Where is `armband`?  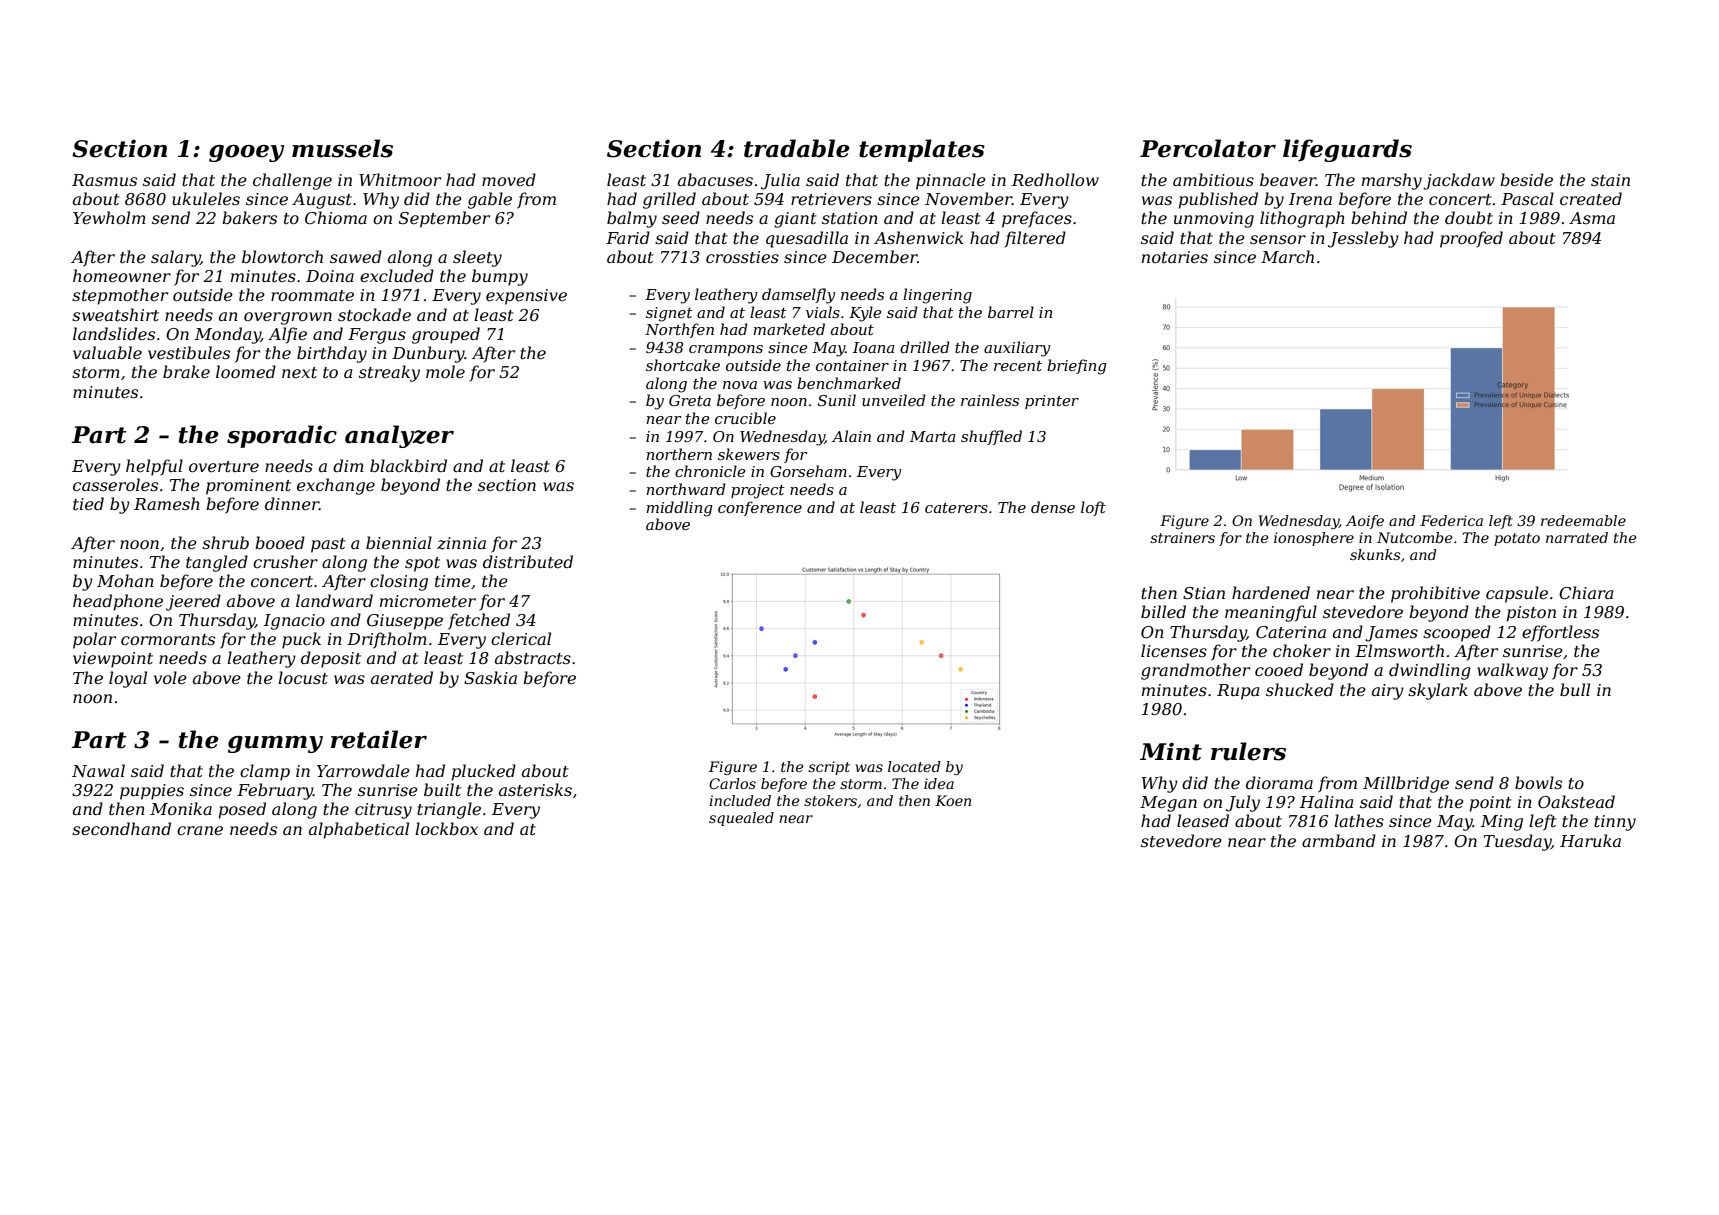
armband is located at coordinates (1339, 840).
